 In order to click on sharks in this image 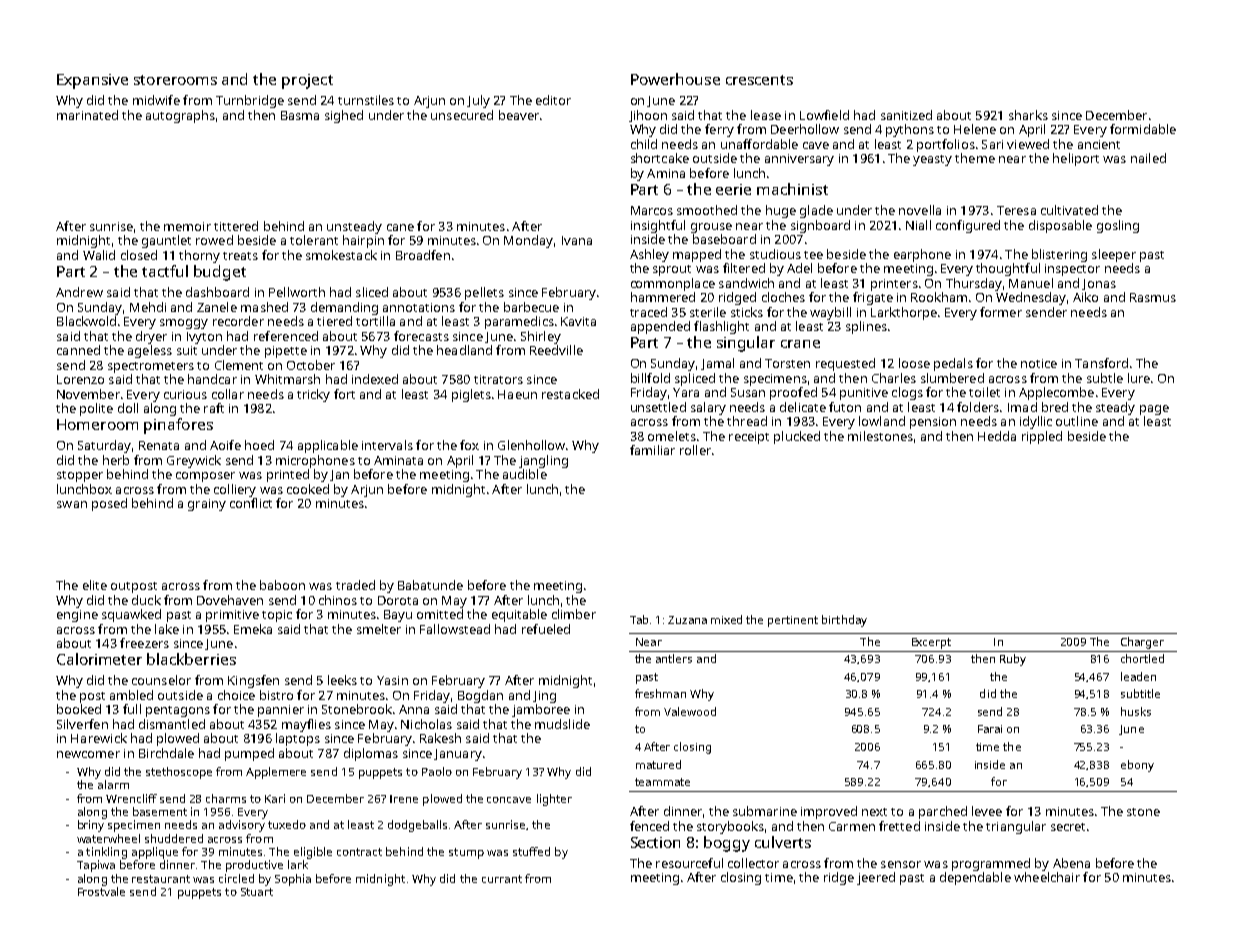, I will do `click(1028, 115)`.
